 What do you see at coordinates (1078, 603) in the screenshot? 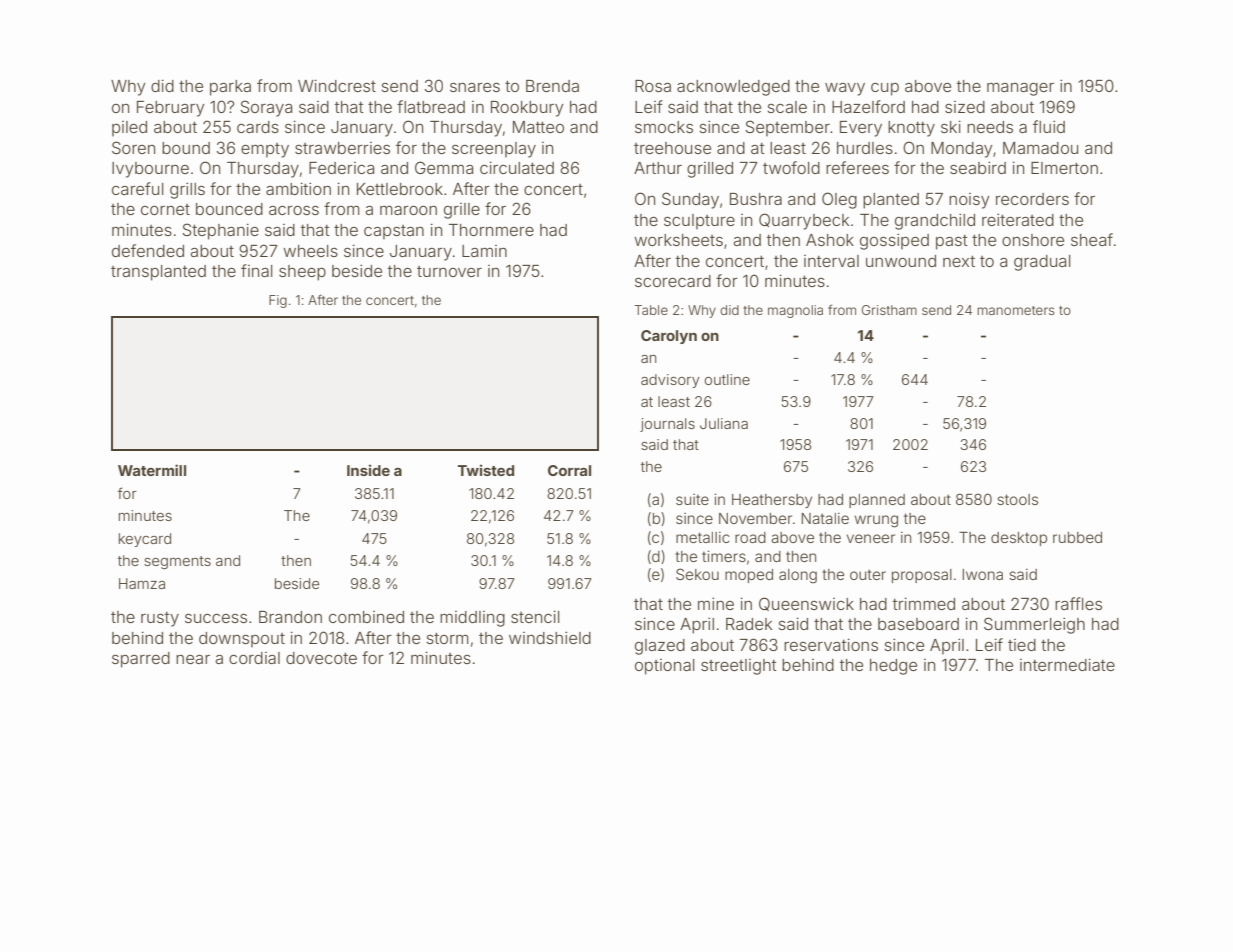
I see `raffles` at bounding box center [1078, 603].
